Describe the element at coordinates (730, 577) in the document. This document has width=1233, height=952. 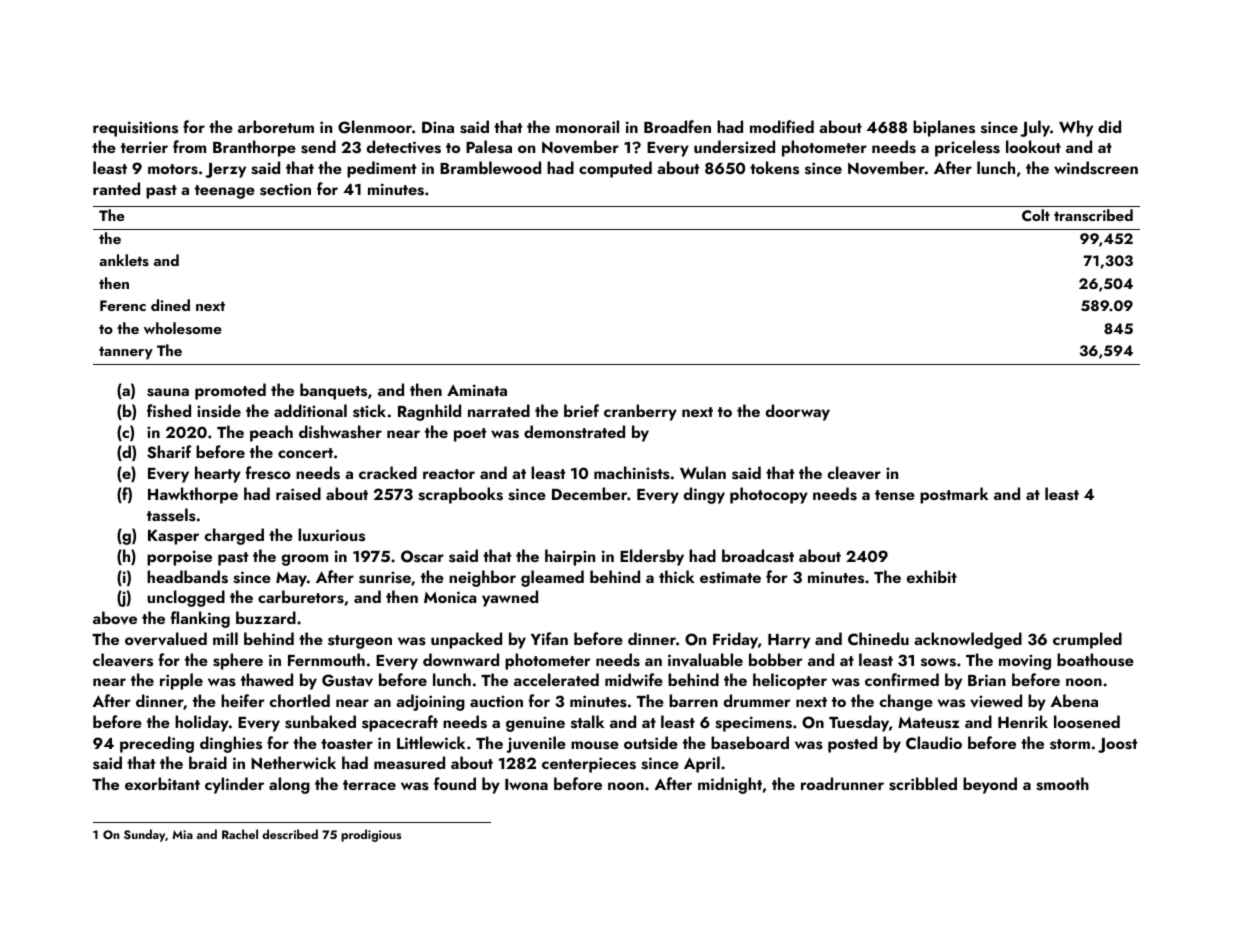
I see `estimate` at that location.
